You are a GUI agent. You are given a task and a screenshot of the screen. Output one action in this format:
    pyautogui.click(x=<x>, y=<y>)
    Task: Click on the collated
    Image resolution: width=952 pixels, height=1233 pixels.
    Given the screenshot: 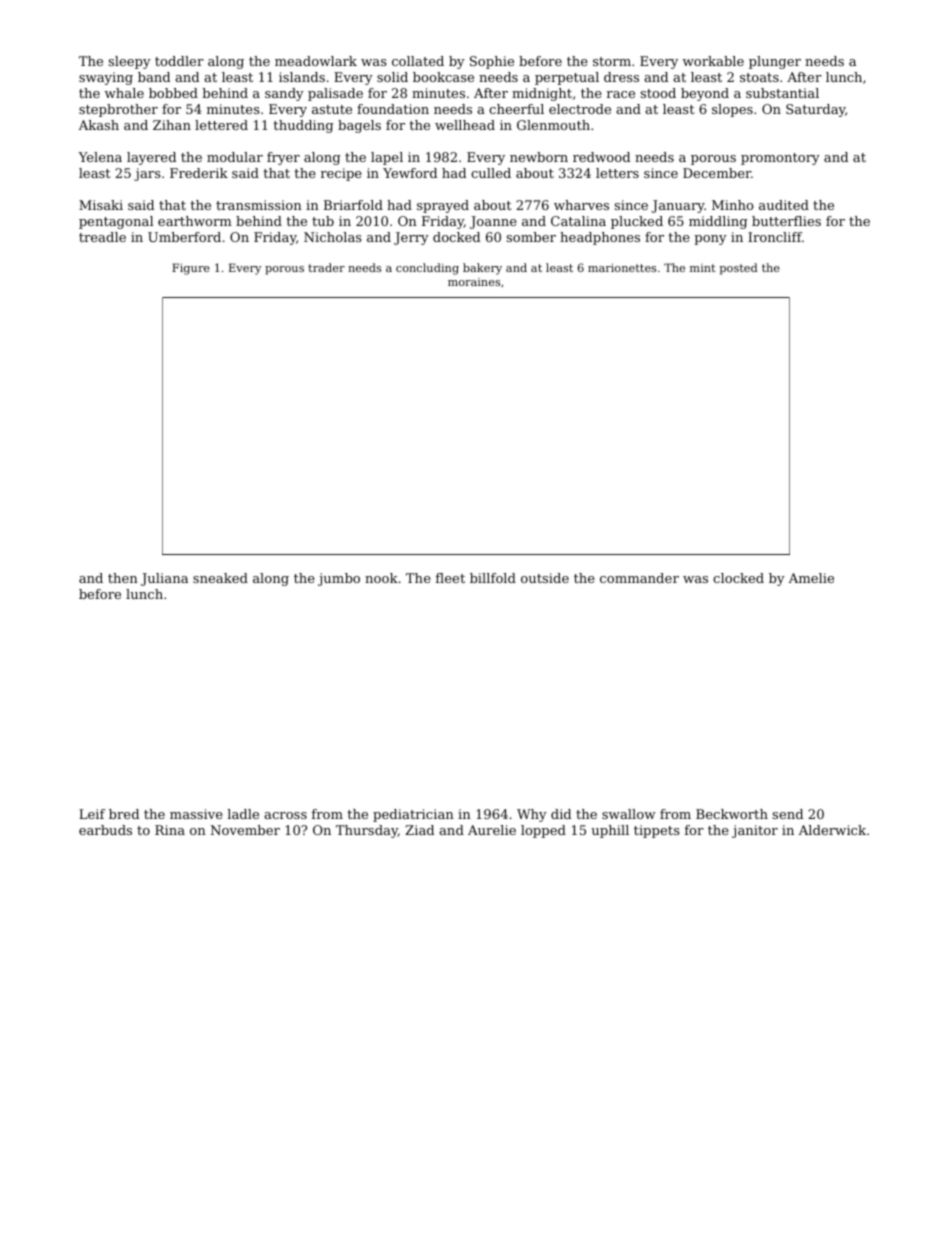 What is the action you would take?
    pyautogui.click(x=418, y=61)
